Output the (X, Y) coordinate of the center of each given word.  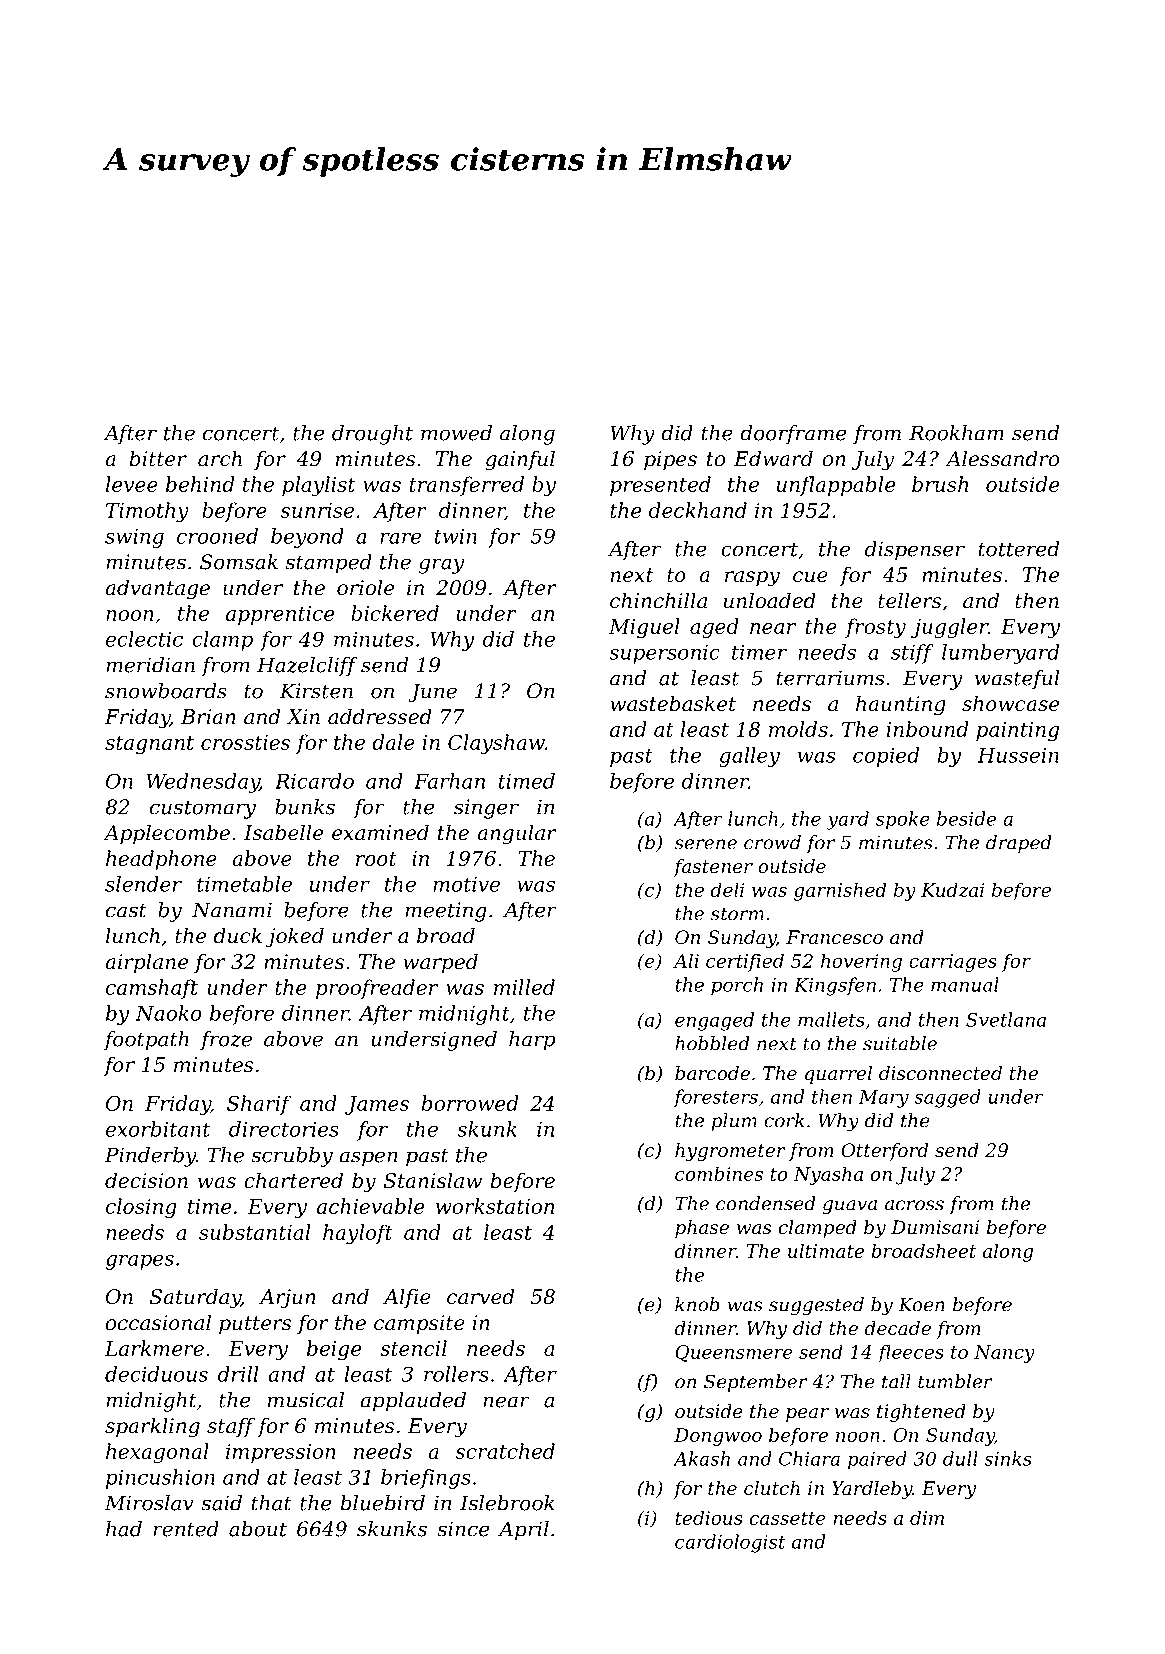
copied (886, 757)
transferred (467, 486)
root (376, 859)
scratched (505, 1451)
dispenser (915, 551)
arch (220, 458)
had (124, 1529)
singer (486, 809)
